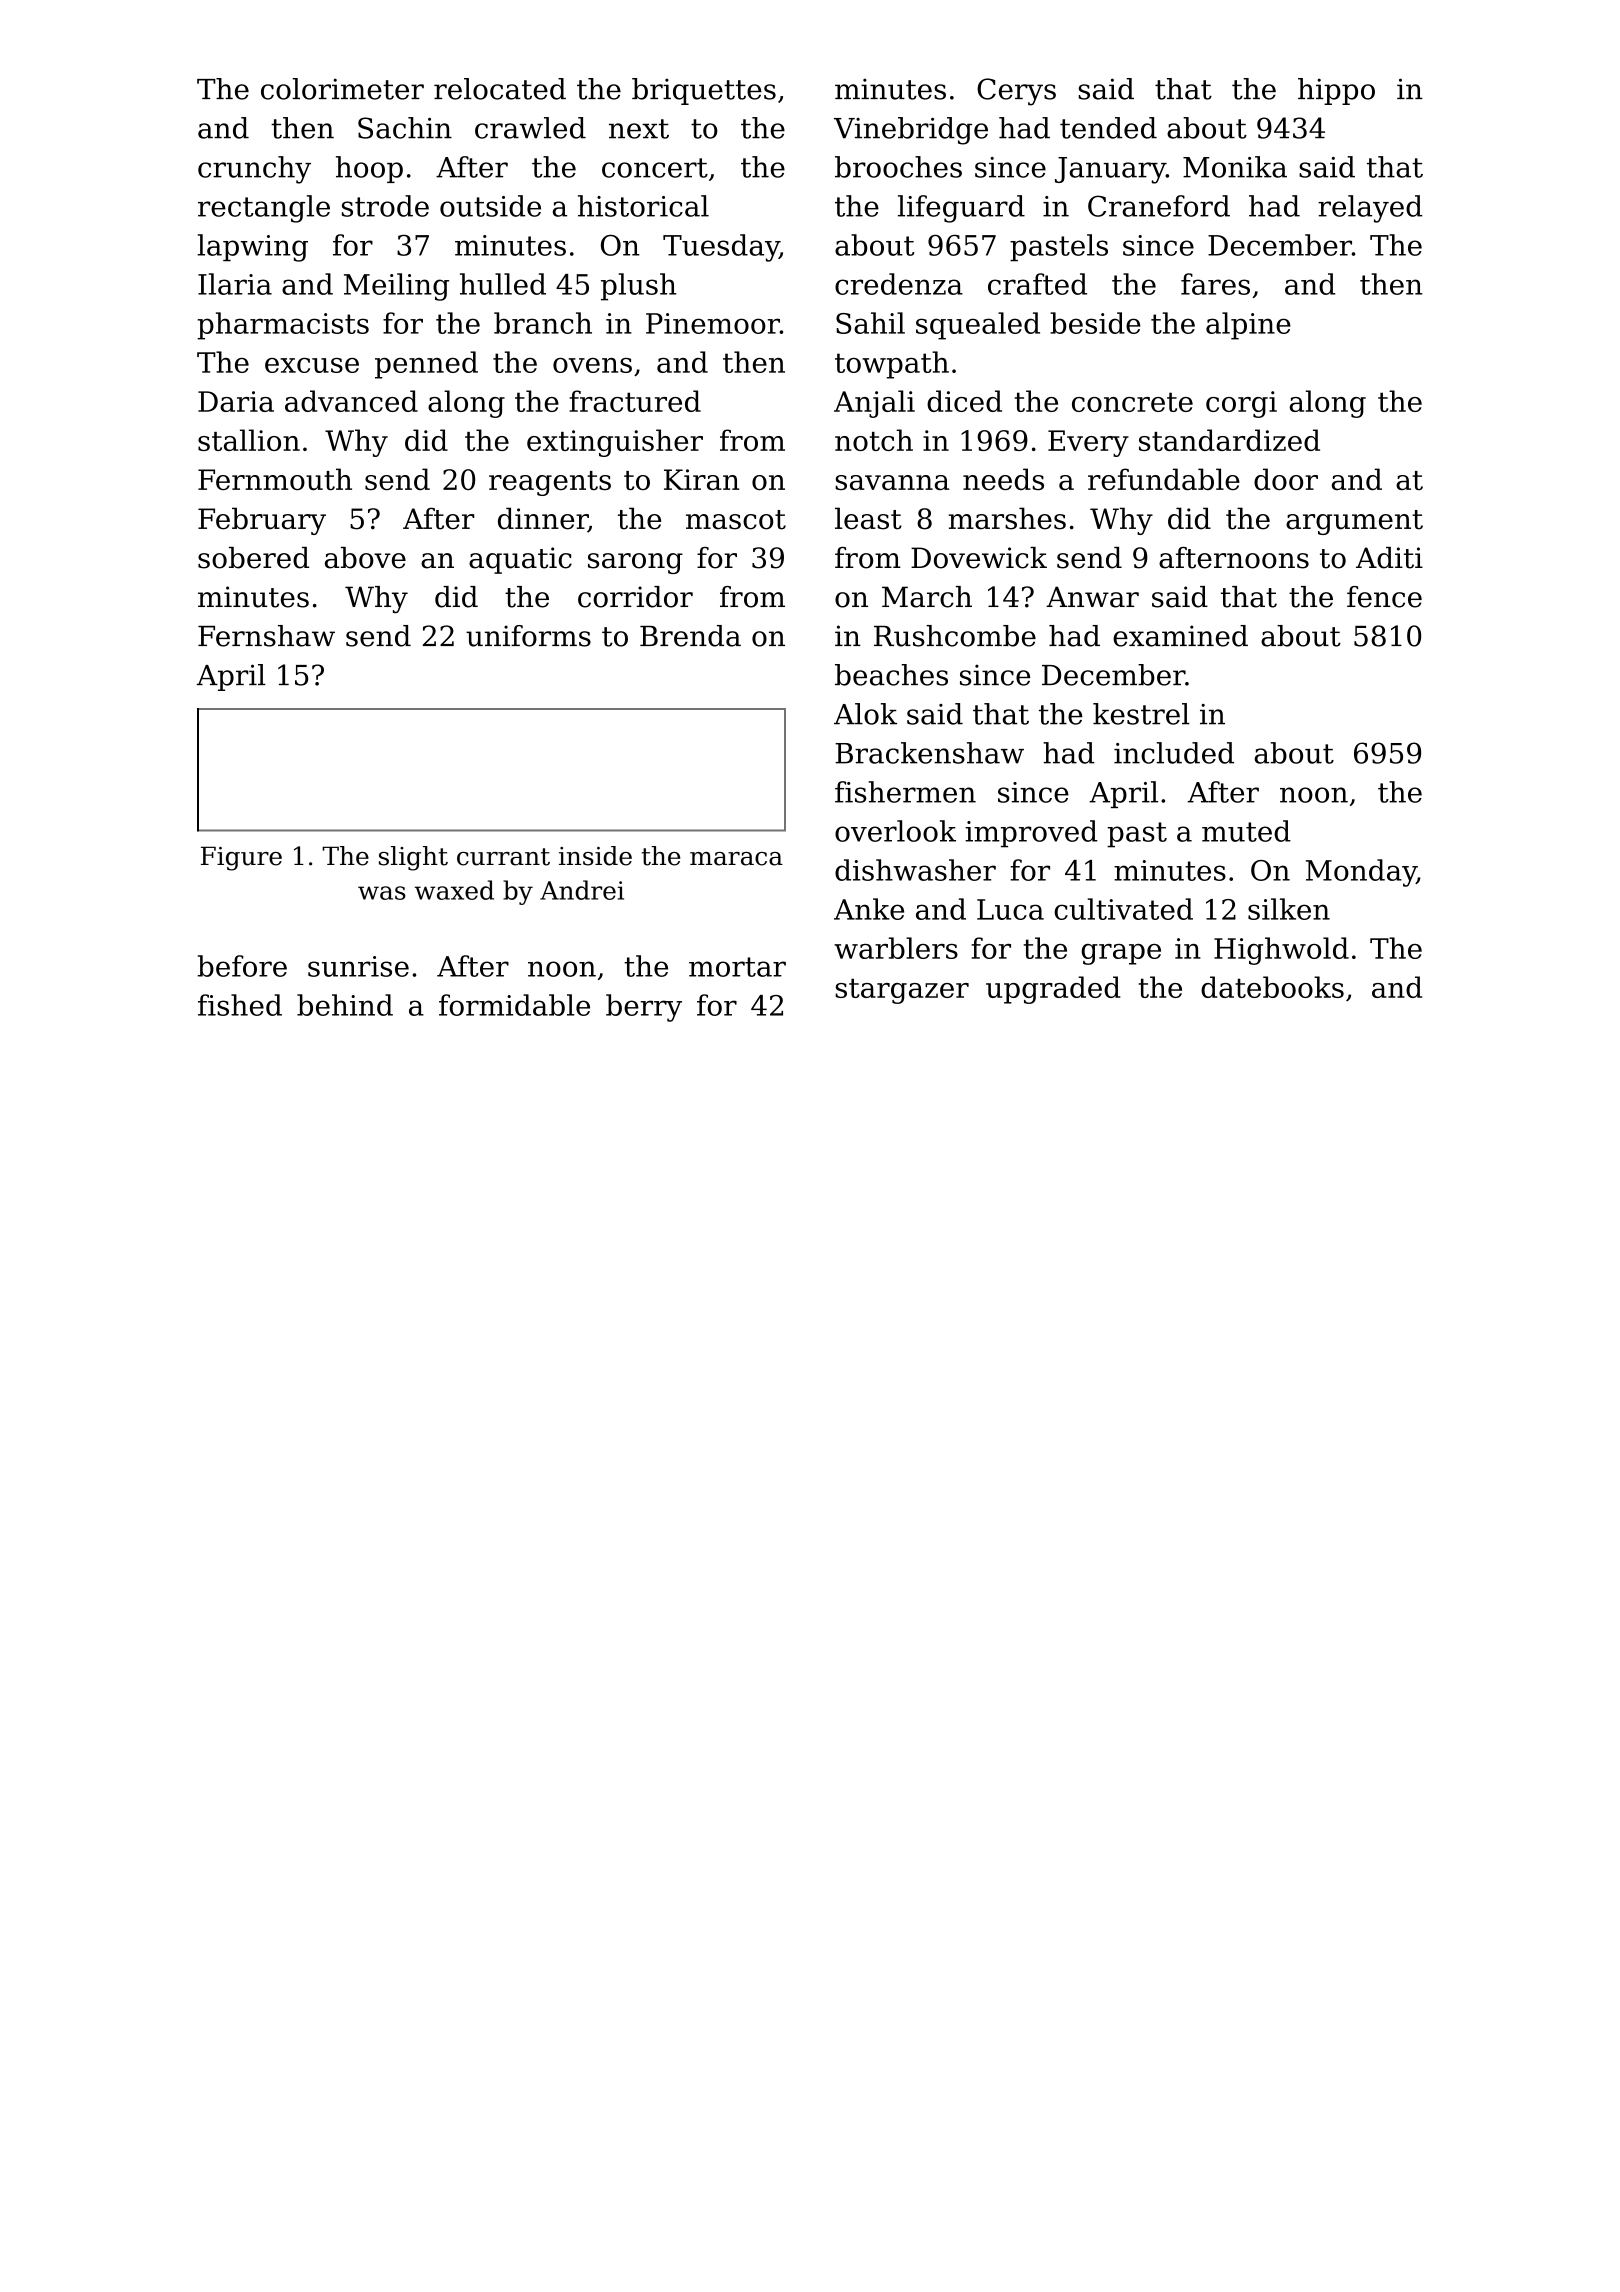 The height and width of the image is (2292, 1620). What do you see at coordinates (1007, 518) in the image?
I see `marshes` at bounding box center [1007, 518].
